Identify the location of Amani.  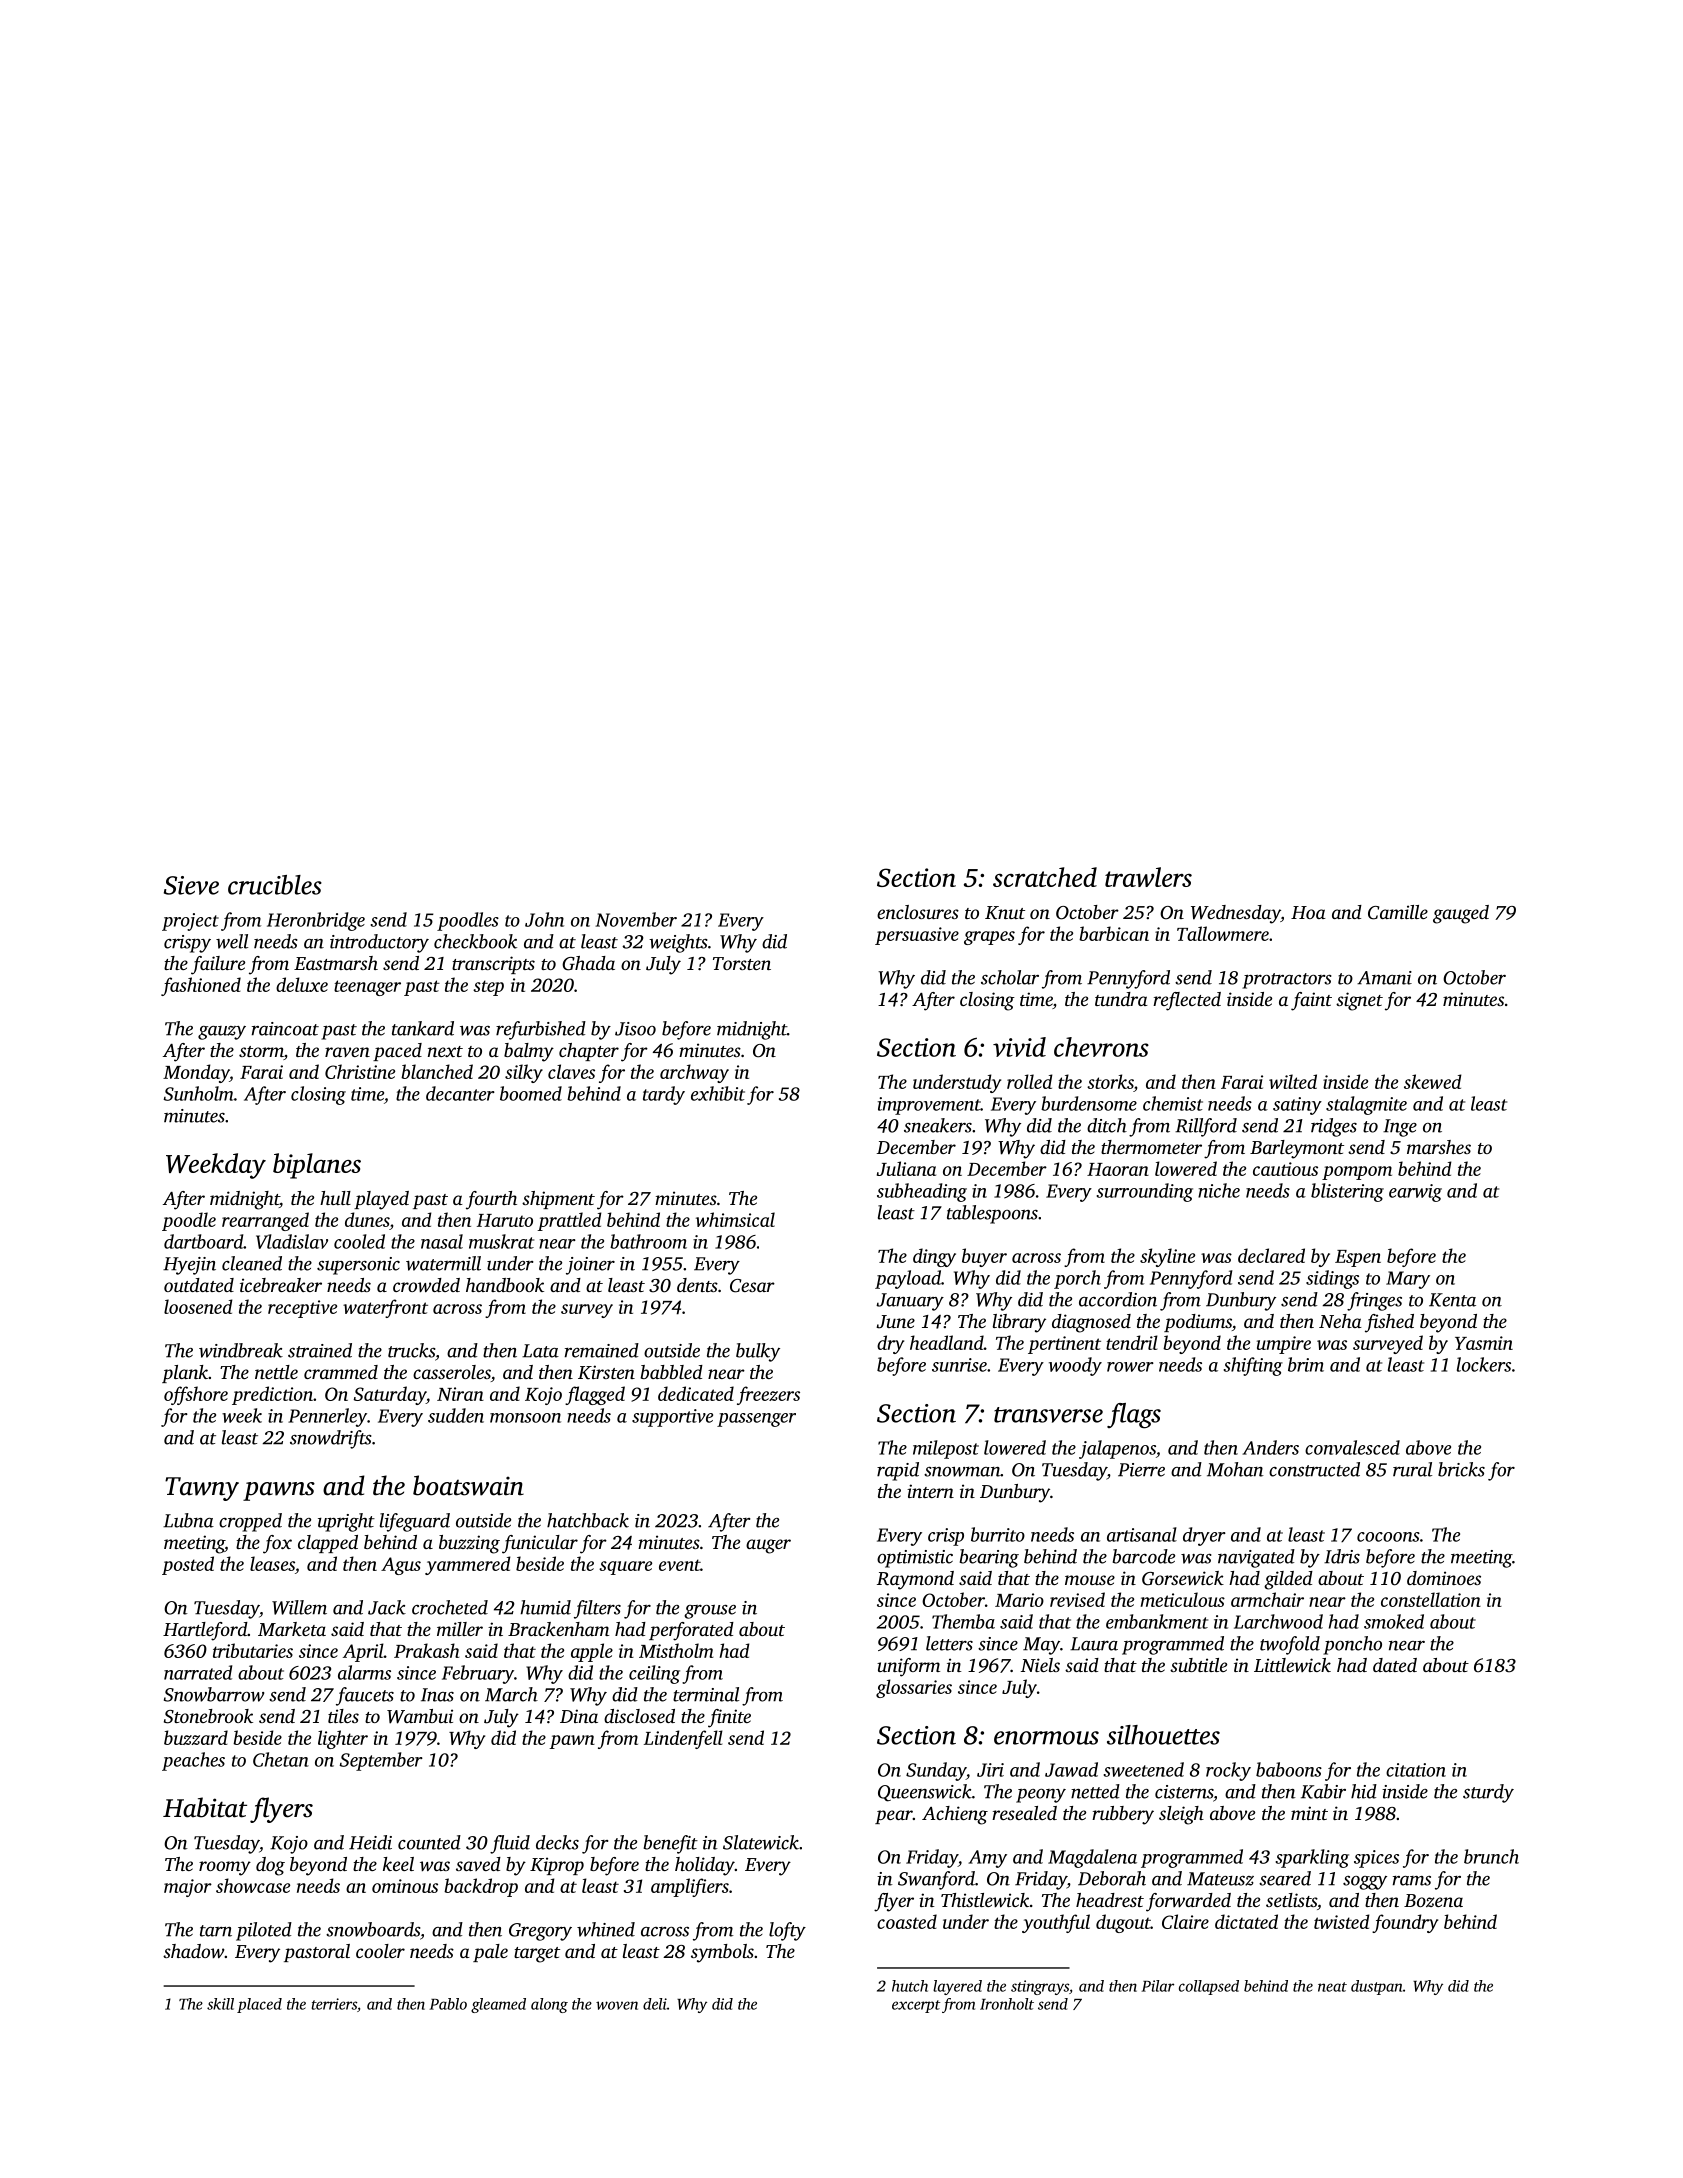
(1384, 978).
